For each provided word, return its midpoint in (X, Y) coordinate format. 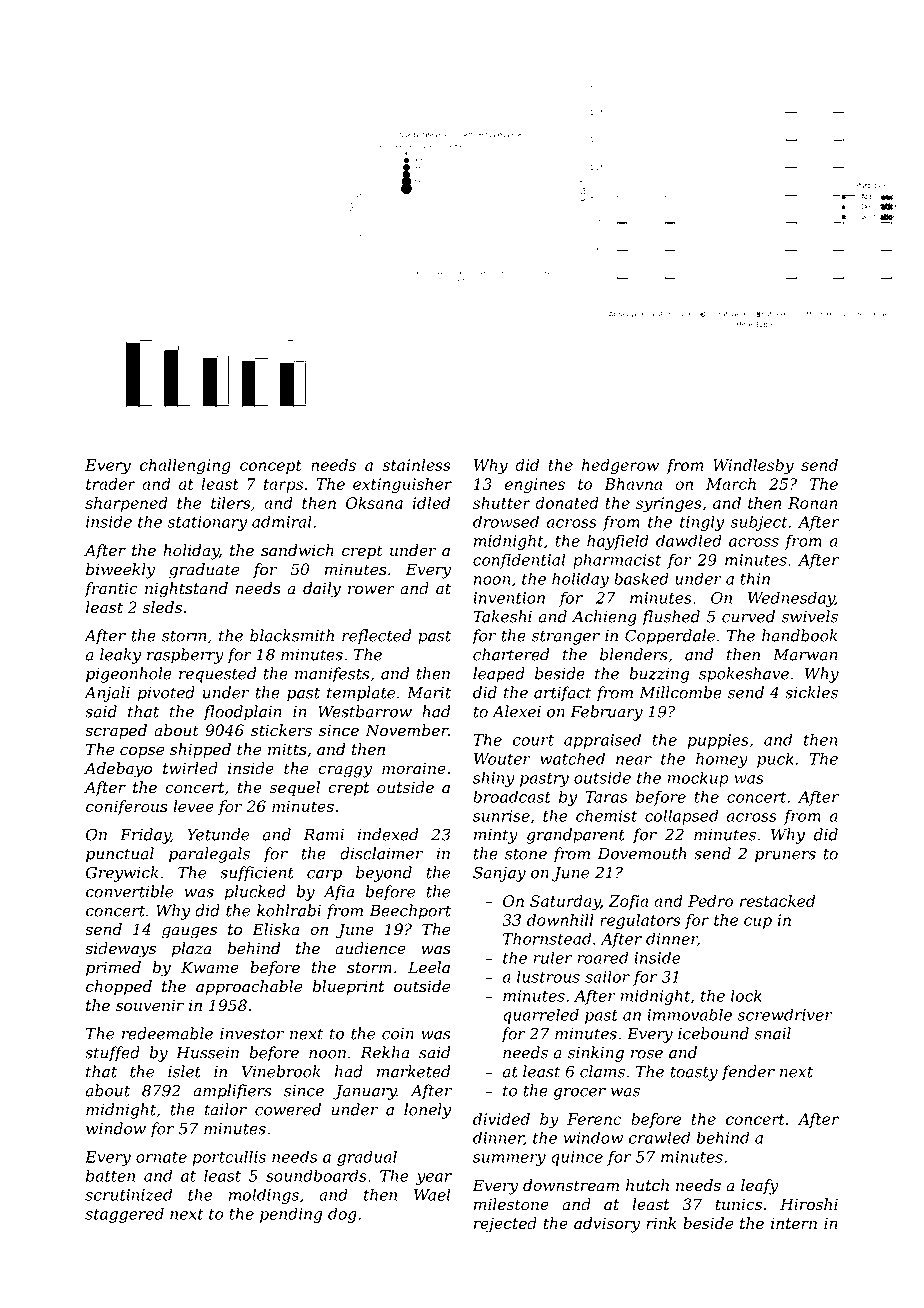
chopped (119, 988)
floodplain (242, 713)
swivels (810, 616)
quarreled (541, 1016)
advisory (607, 1225)
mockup (698, 779)
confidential (519, 561)
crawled (659, 1137)
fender (748, 1073)
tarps (283, 486)
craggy (345, 771)
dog (342, 1215)
